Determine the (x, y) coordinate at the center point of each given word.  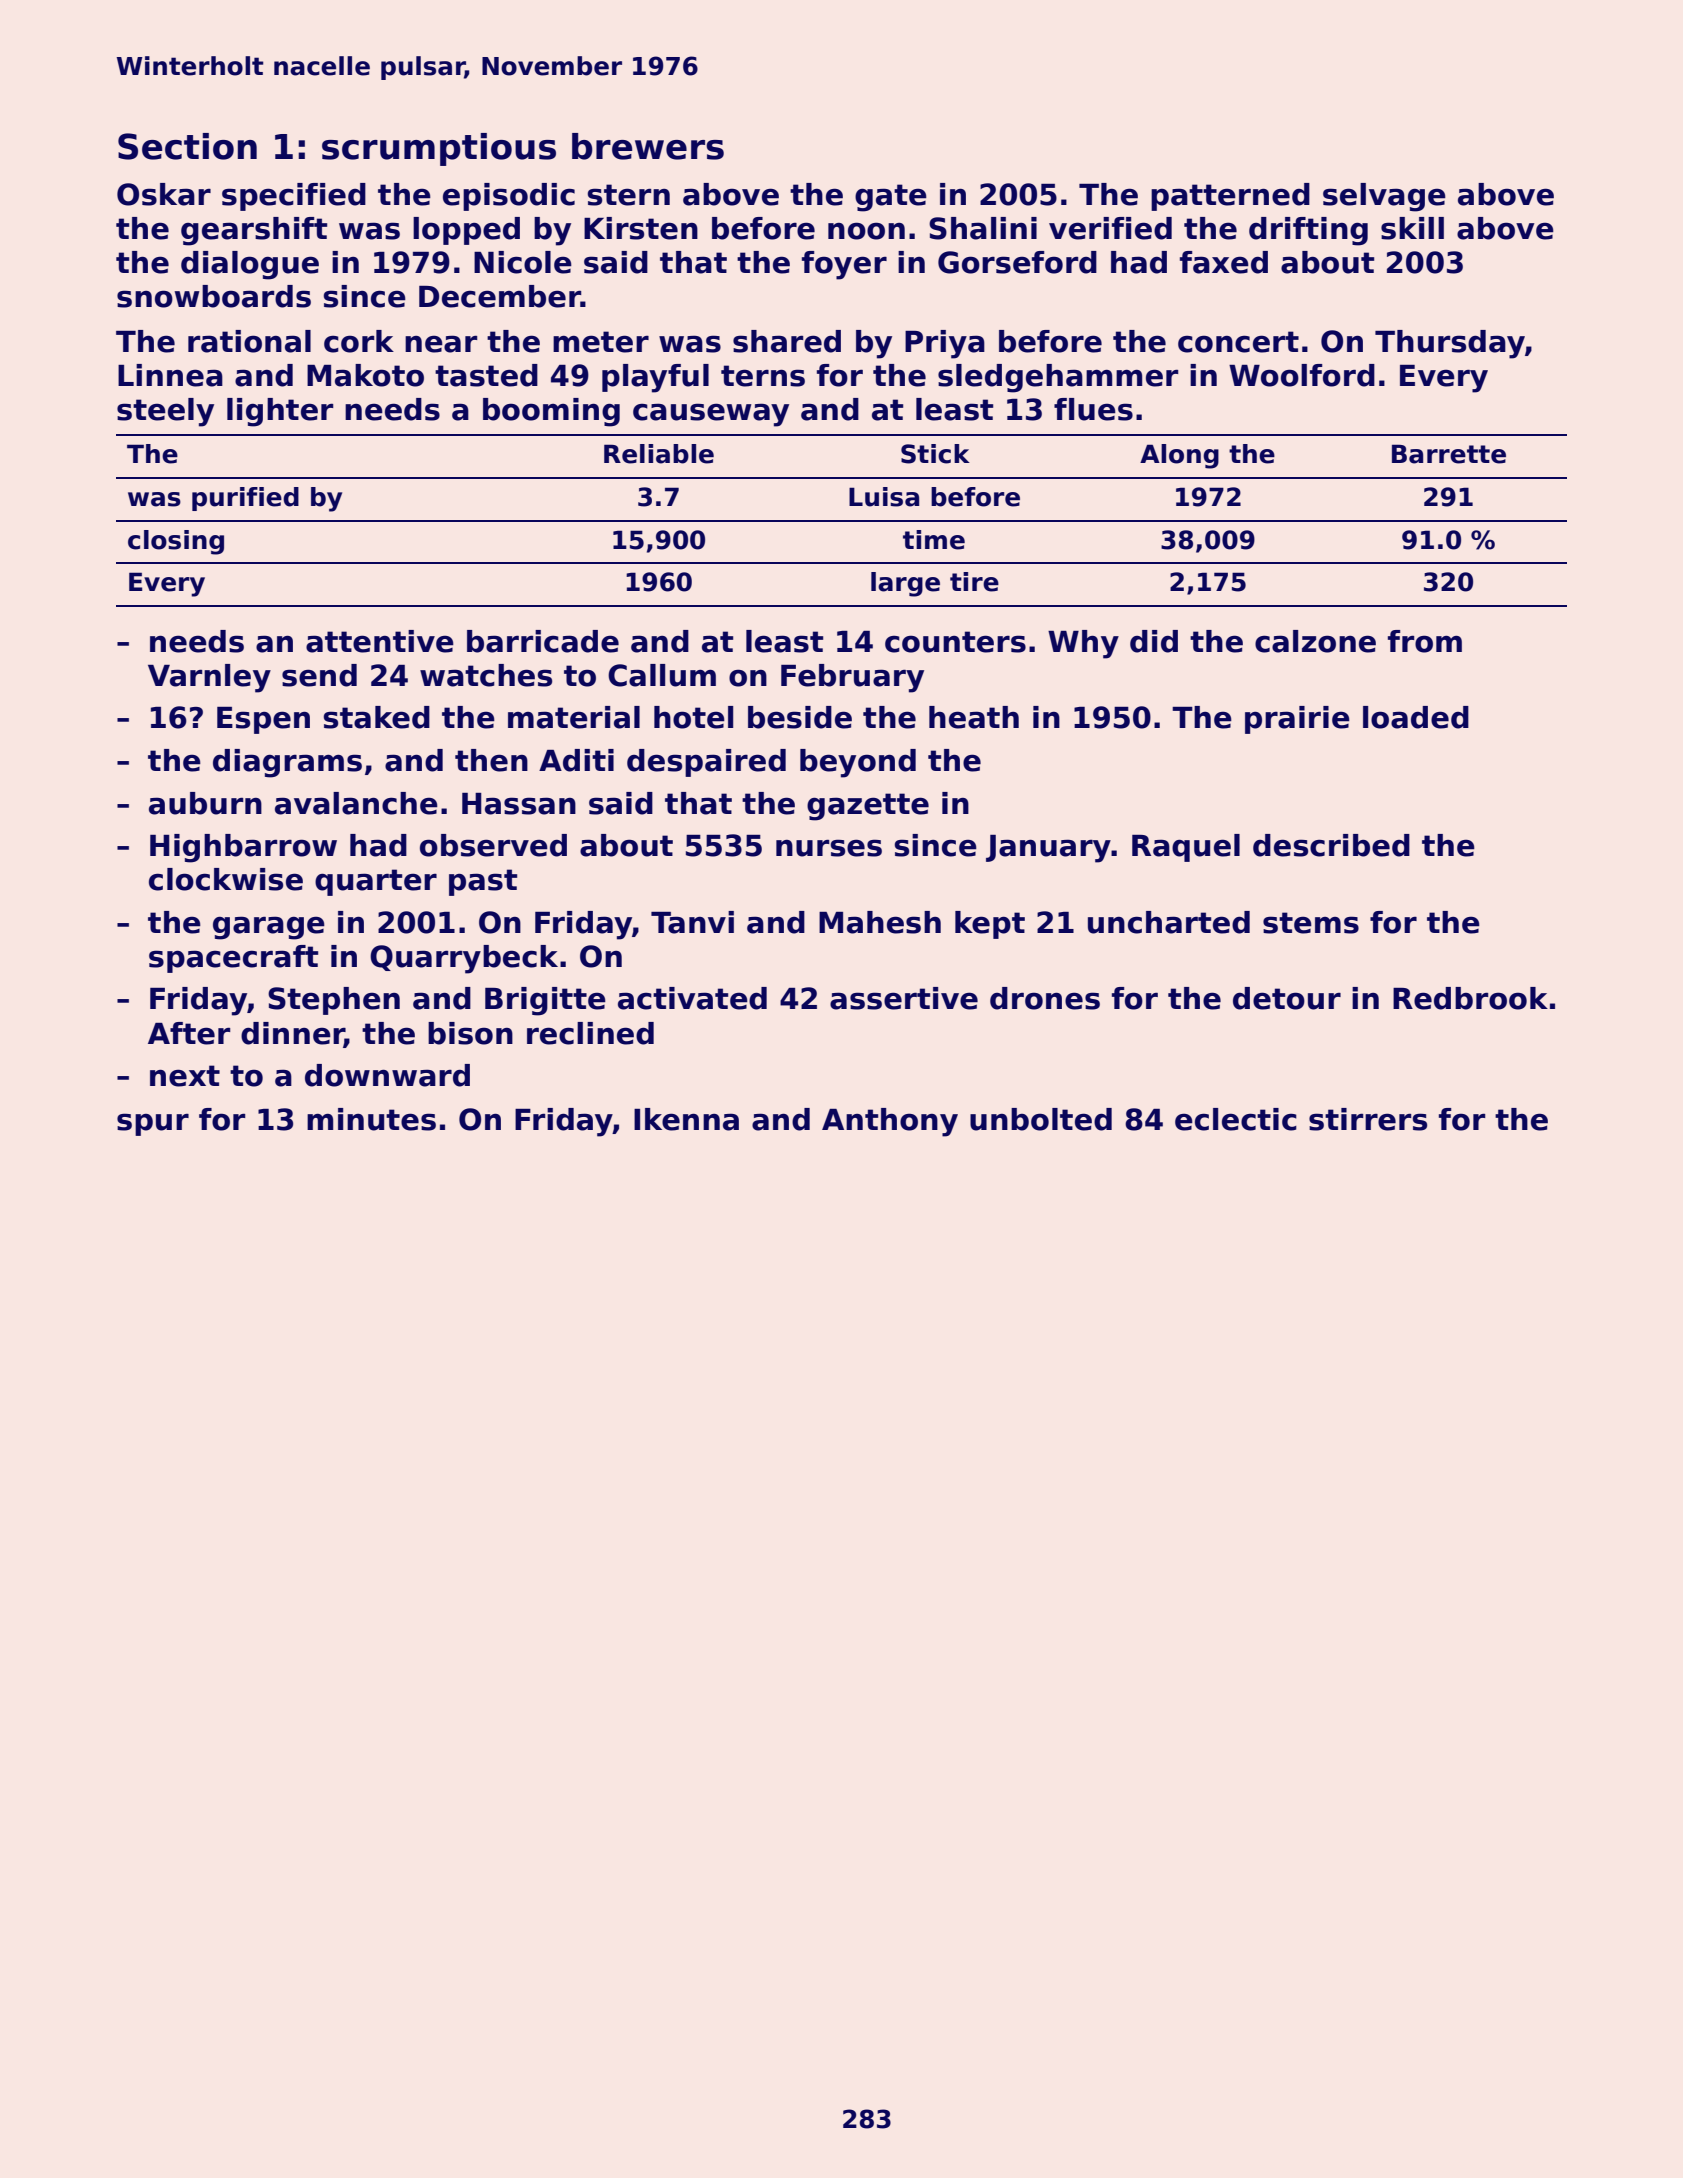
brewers (648, 146)
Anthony (890, 1122)
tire (974, 582)
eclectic (1236, 1119)
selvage (1384, 197)
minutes (371, 1119)
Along (1179, 456)
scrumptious (439, 149)
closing (176, 542)
